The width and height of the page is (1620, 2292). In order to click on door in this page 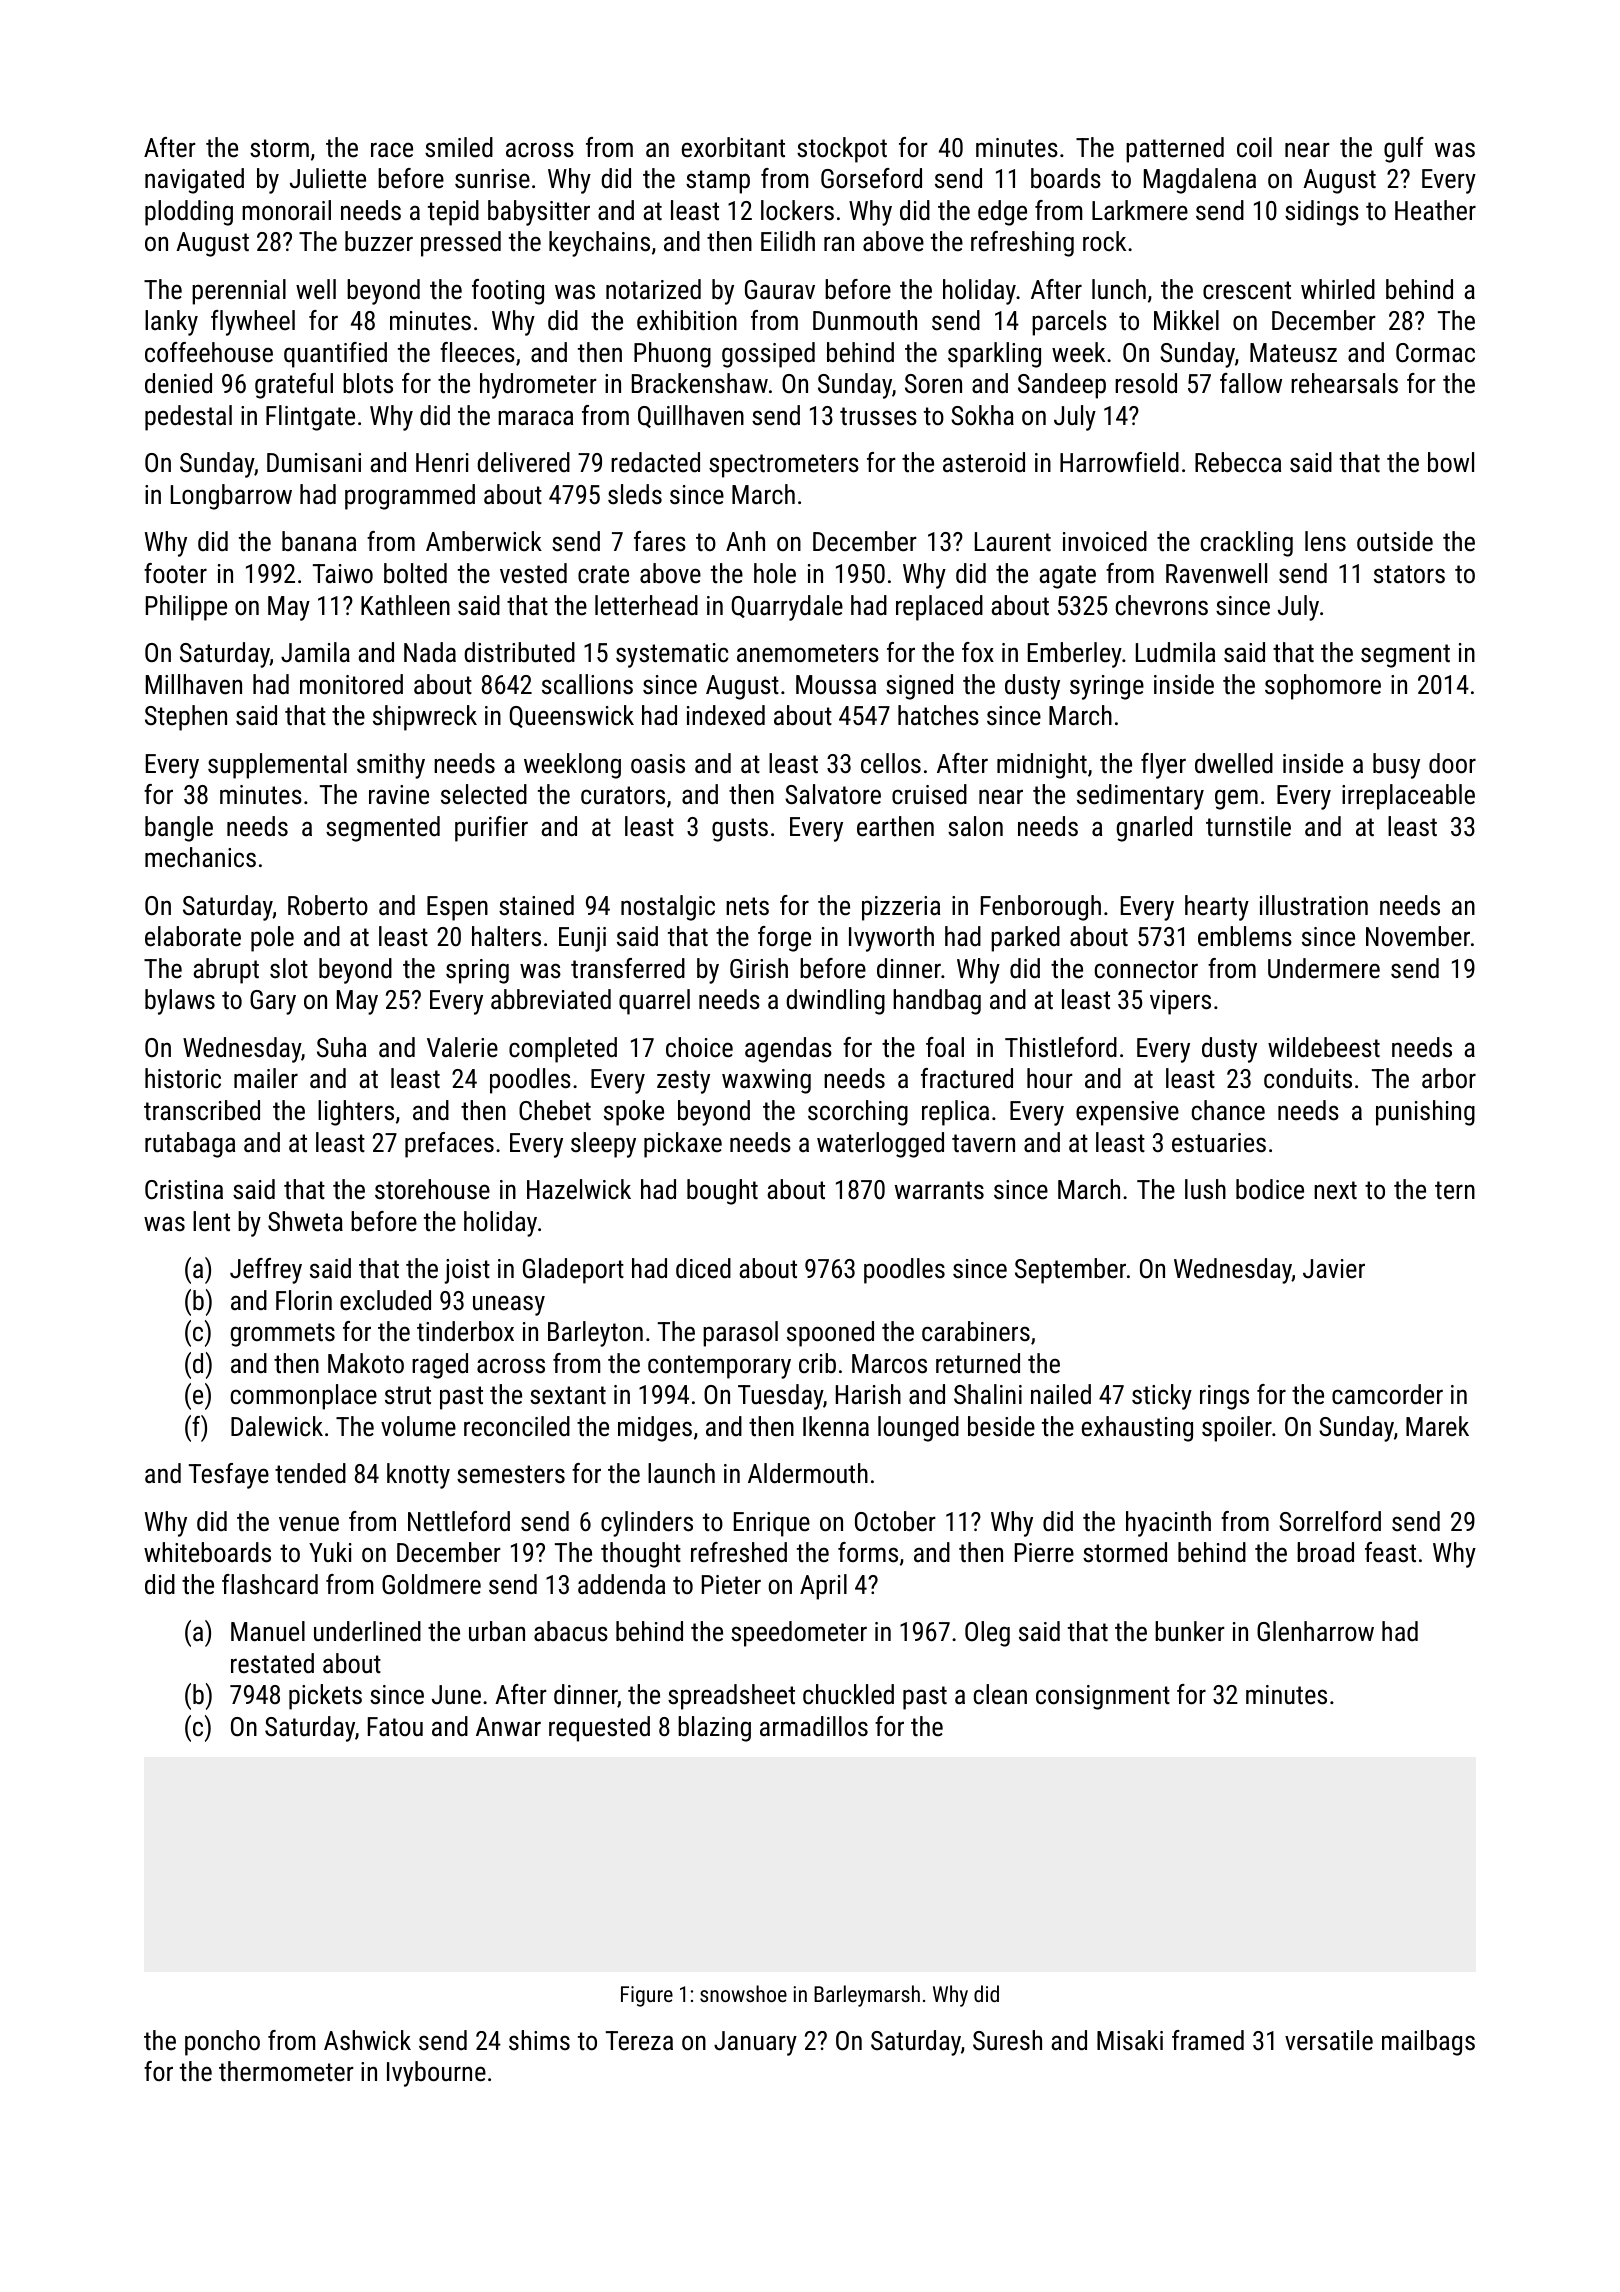, I will do `click(1452, 763)`.
